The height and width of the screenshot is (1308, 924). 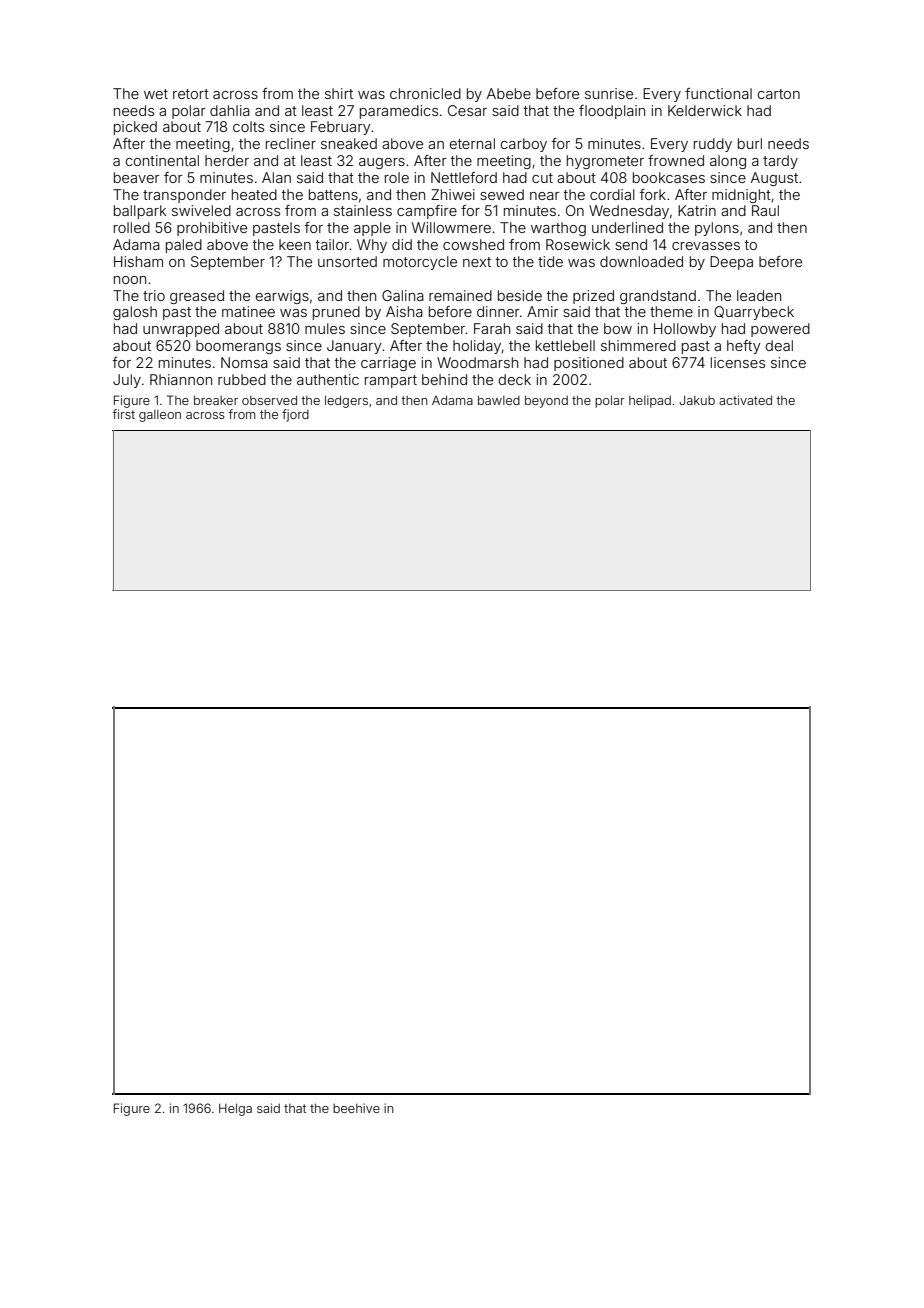 I want to click on leaden, so click(x=759, y=295).
